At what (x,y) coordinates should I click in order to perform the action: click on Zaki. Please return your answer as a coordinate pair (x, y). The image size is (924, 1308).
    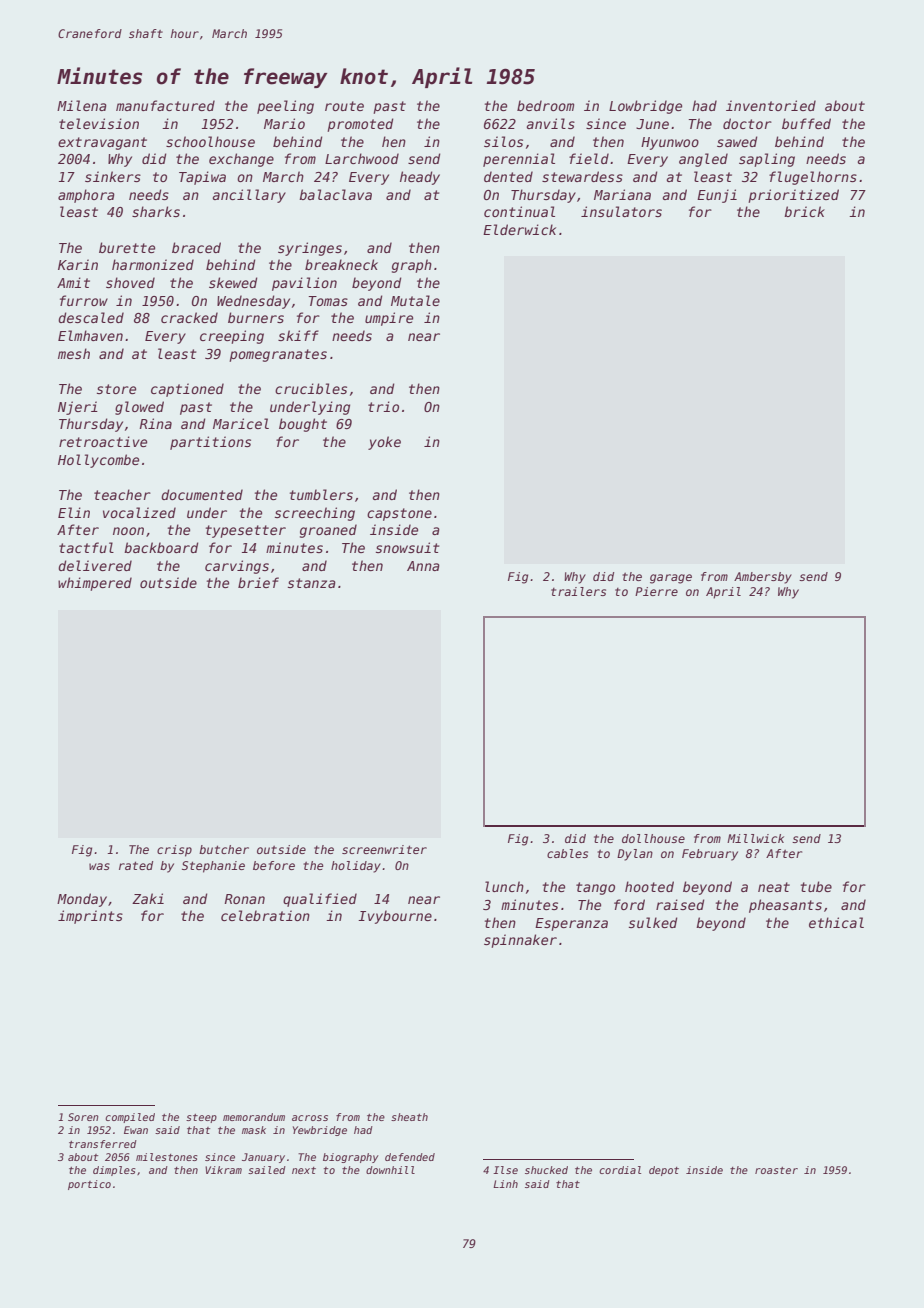
    Looking at the image, I should click on (148, 898).
